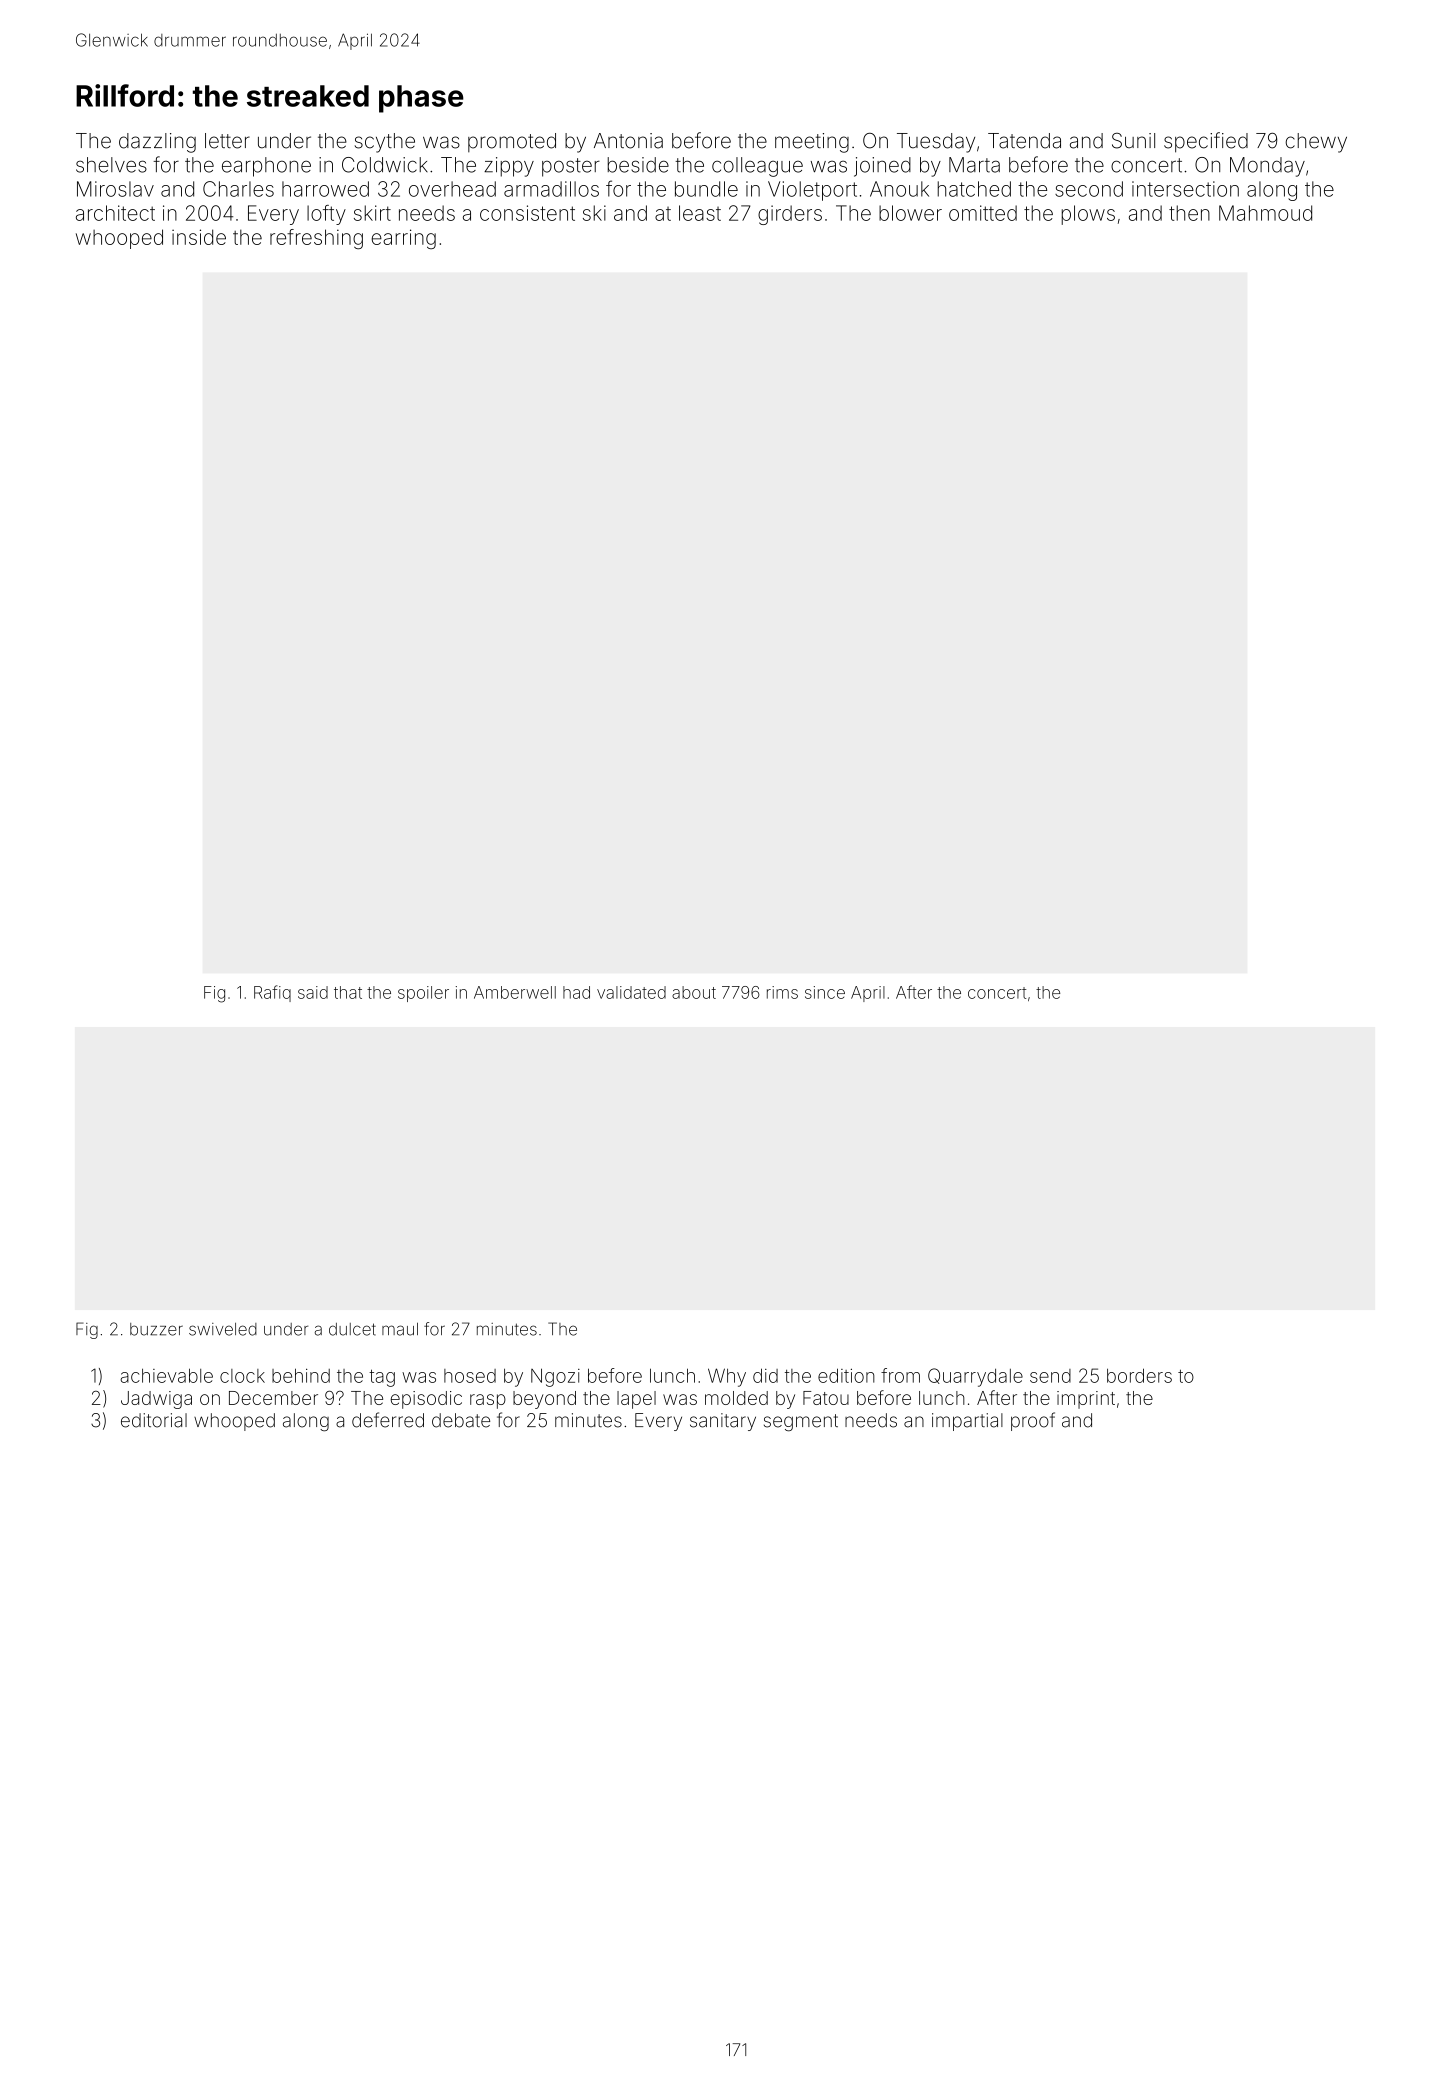 This screenshot has width=1450, height=2100. I want to click on specified, so click(1206, 142).
